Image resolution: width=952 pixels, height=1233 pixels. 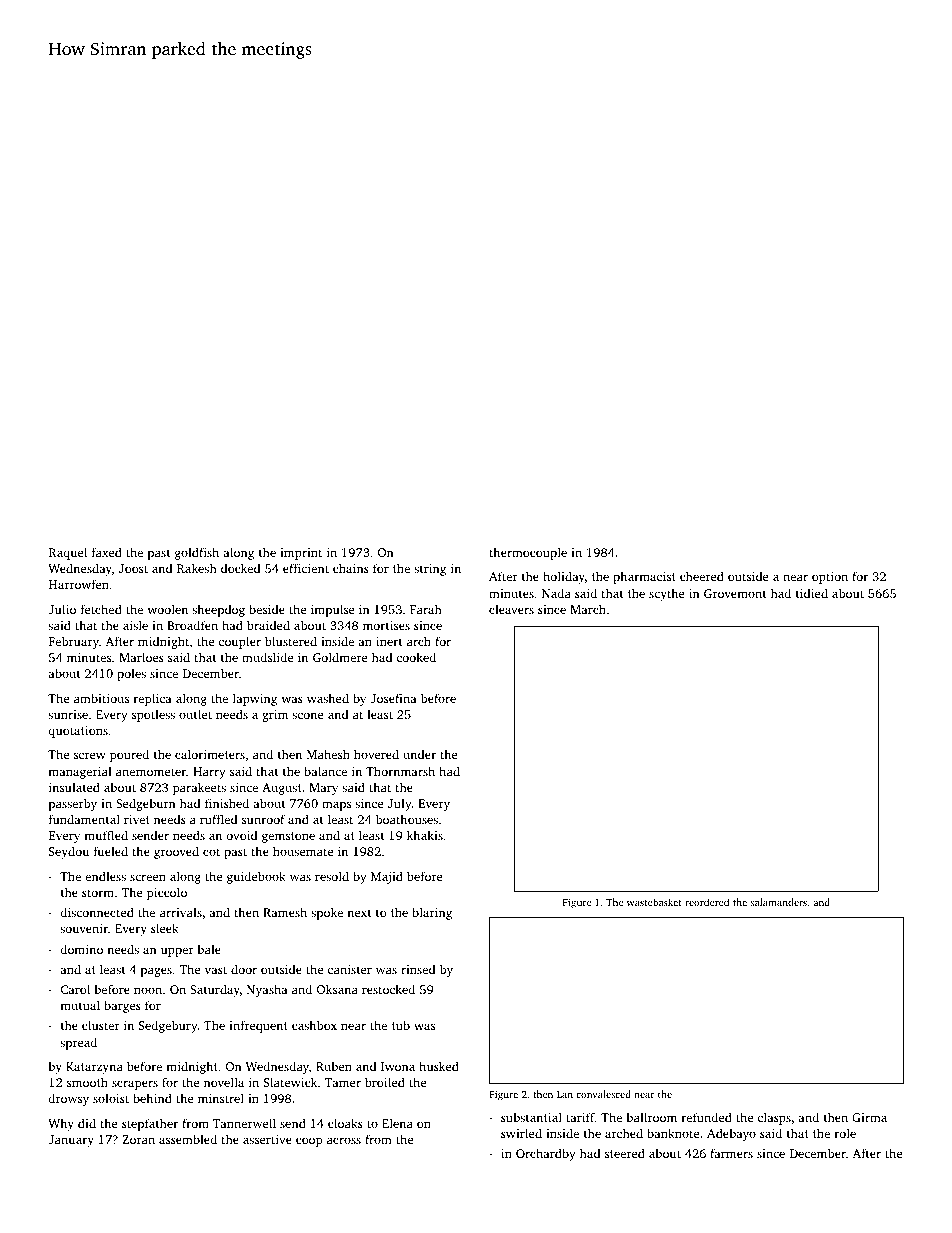 What do you see at coordinates (197, 568) in the screenshot?
I see `Rakesh` at bounding box center [197, 568].
